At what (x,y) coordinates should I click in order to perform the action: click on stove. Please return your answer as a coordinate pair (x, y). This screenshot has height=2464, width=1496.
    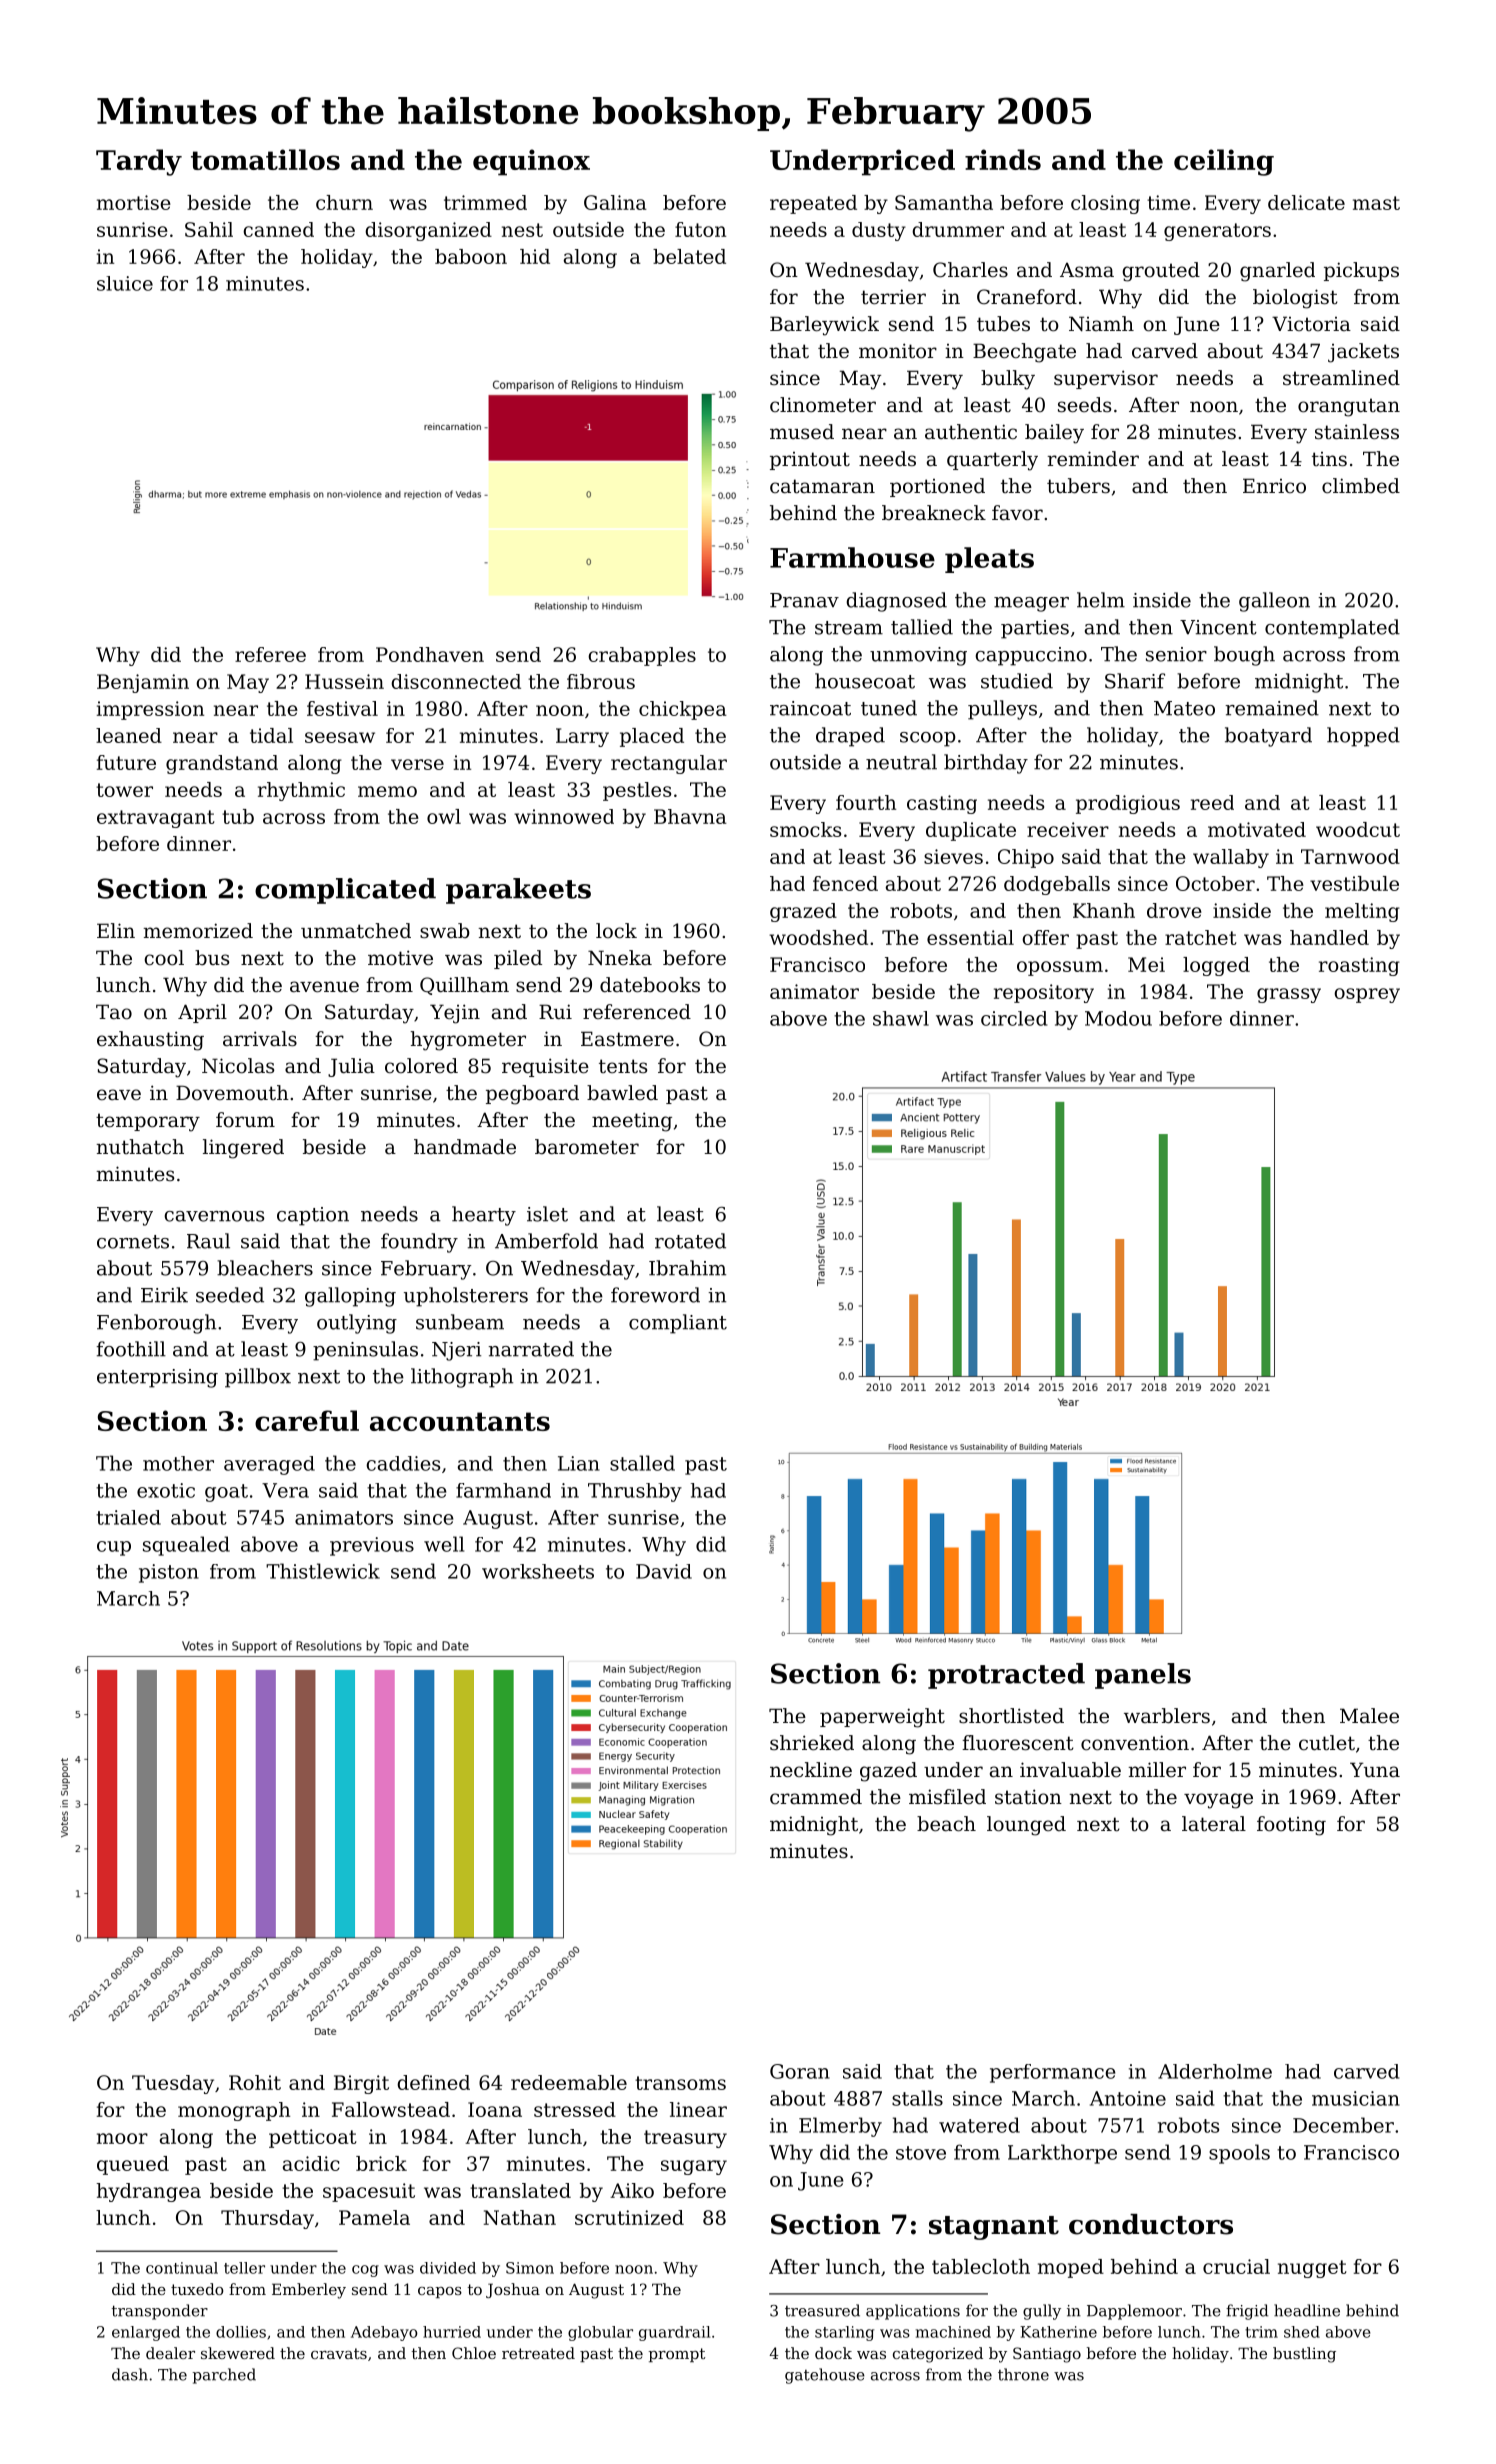
    Looking at the image, I should click on (921, 2153).
